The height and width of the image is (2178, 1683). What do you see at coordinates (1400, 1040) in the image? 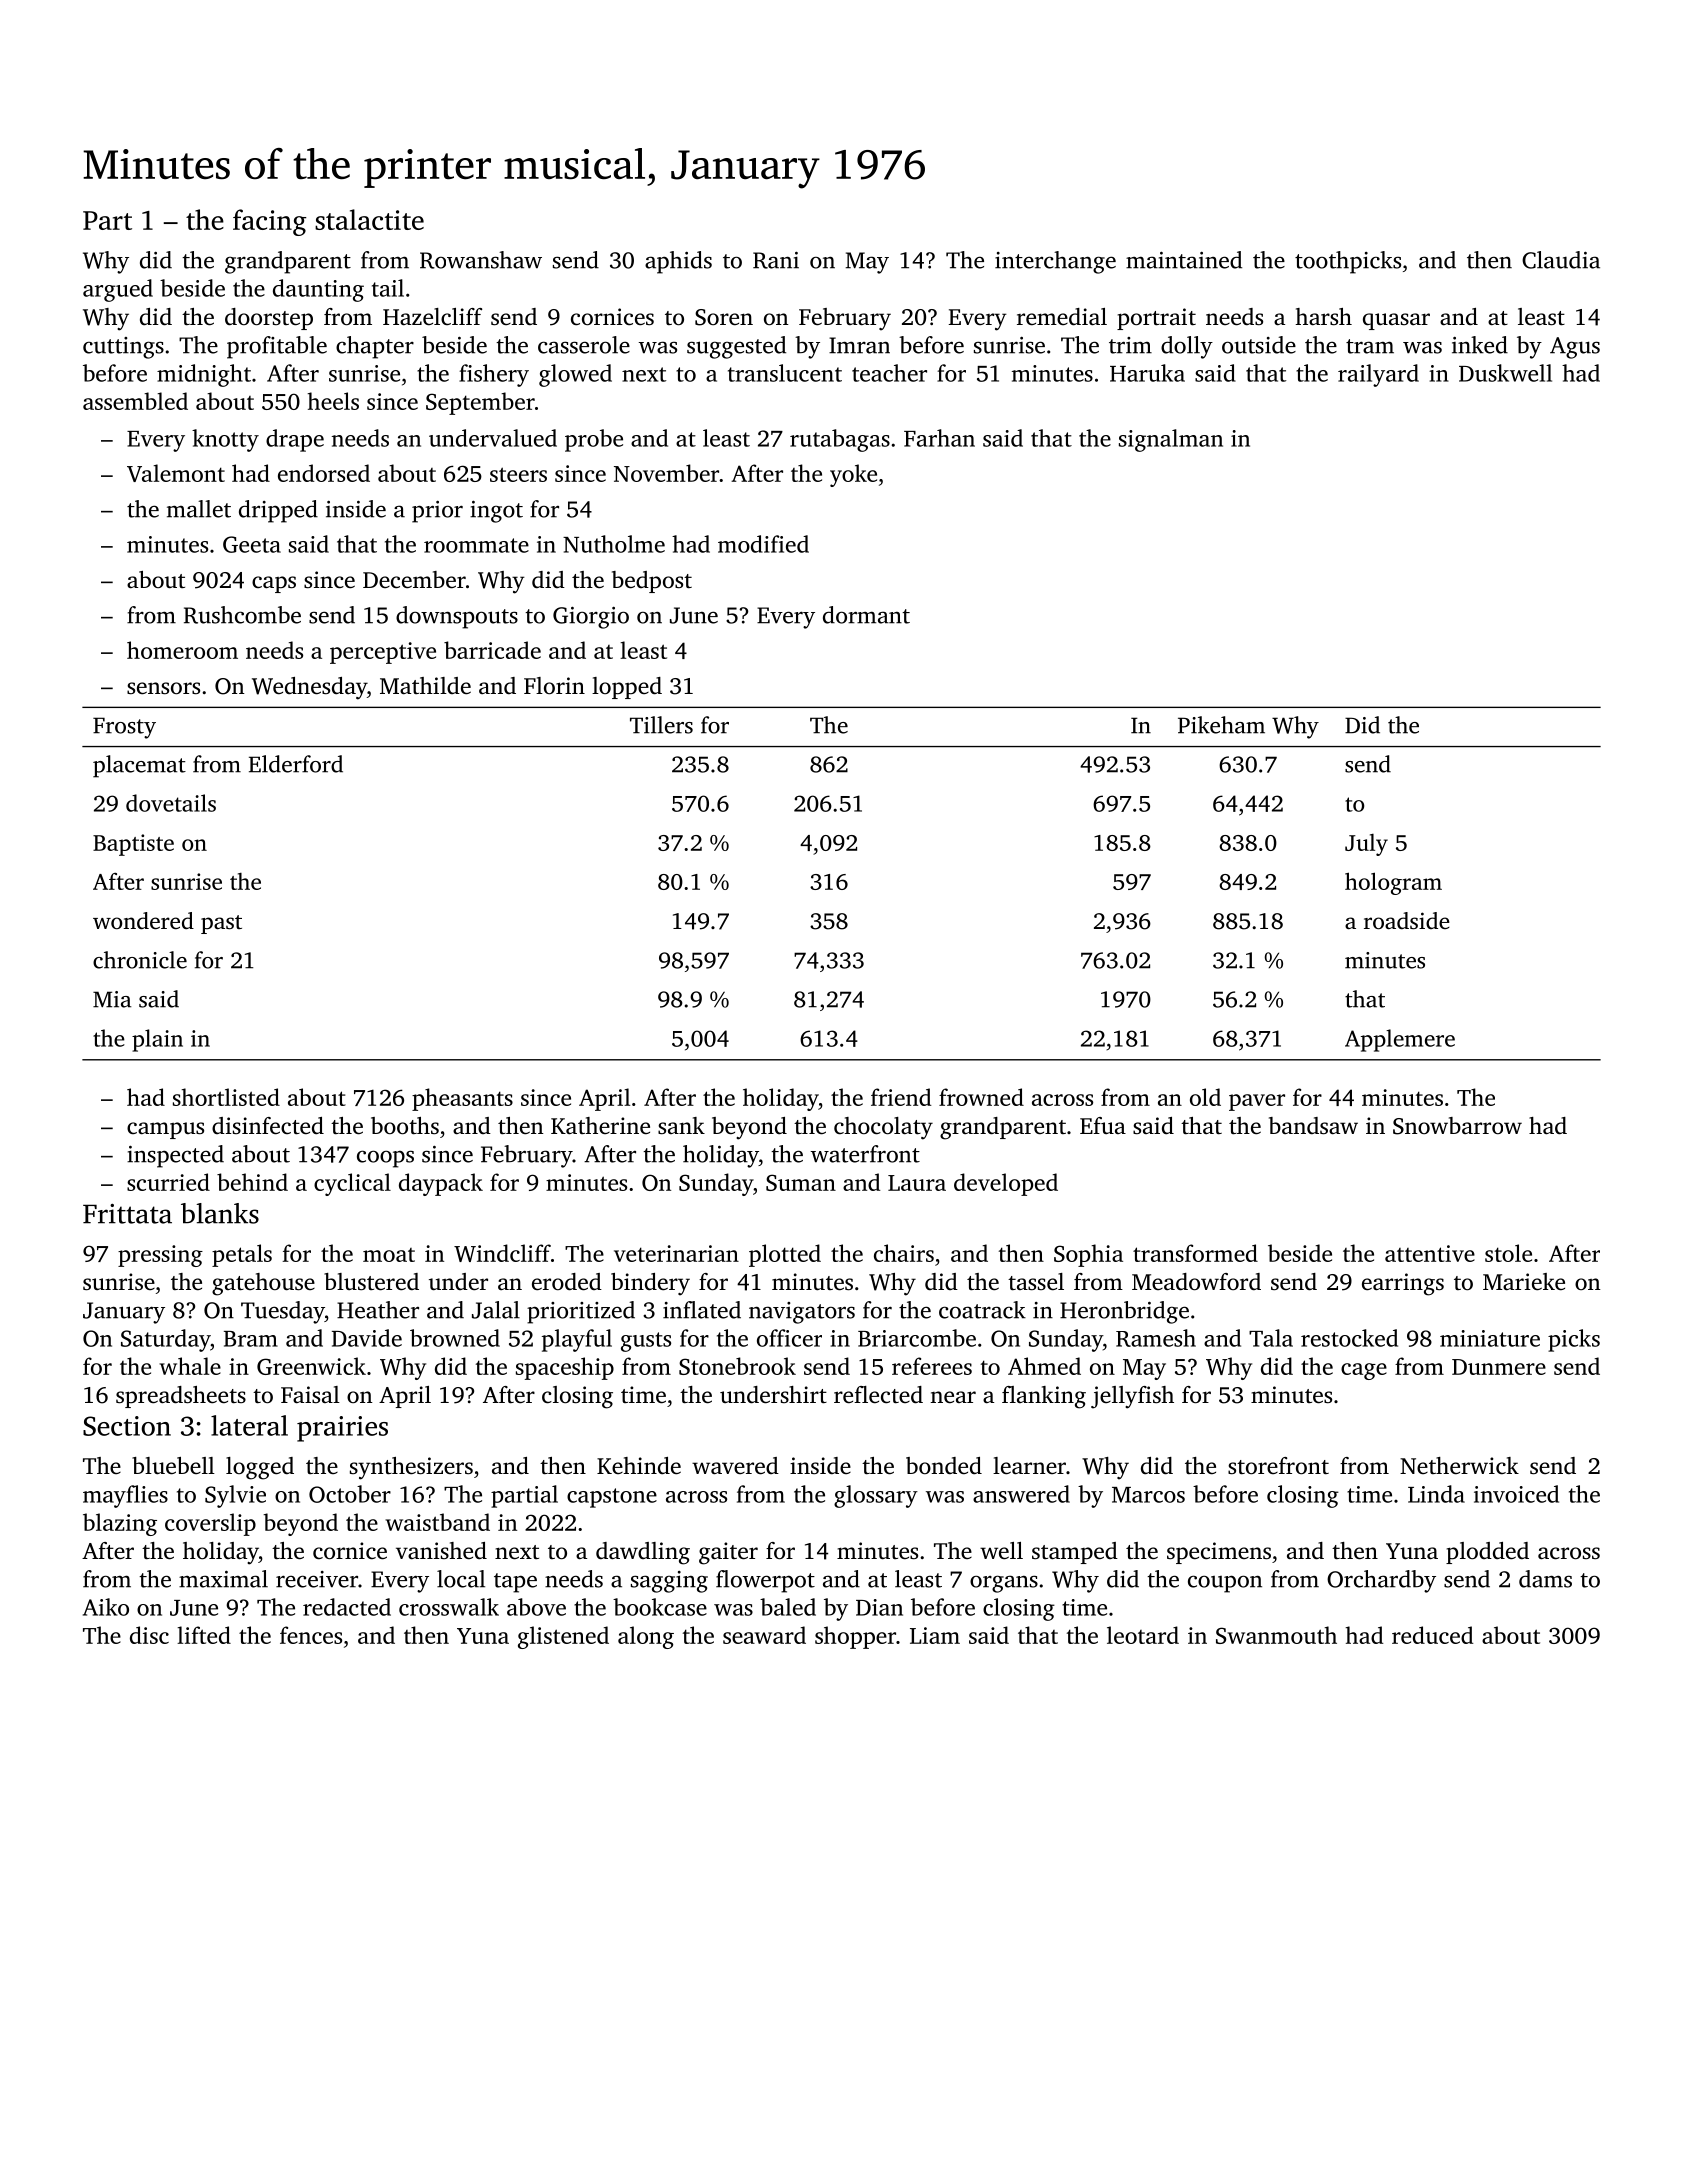
I see `Applemere` at bounding box center [1400, 1040].
